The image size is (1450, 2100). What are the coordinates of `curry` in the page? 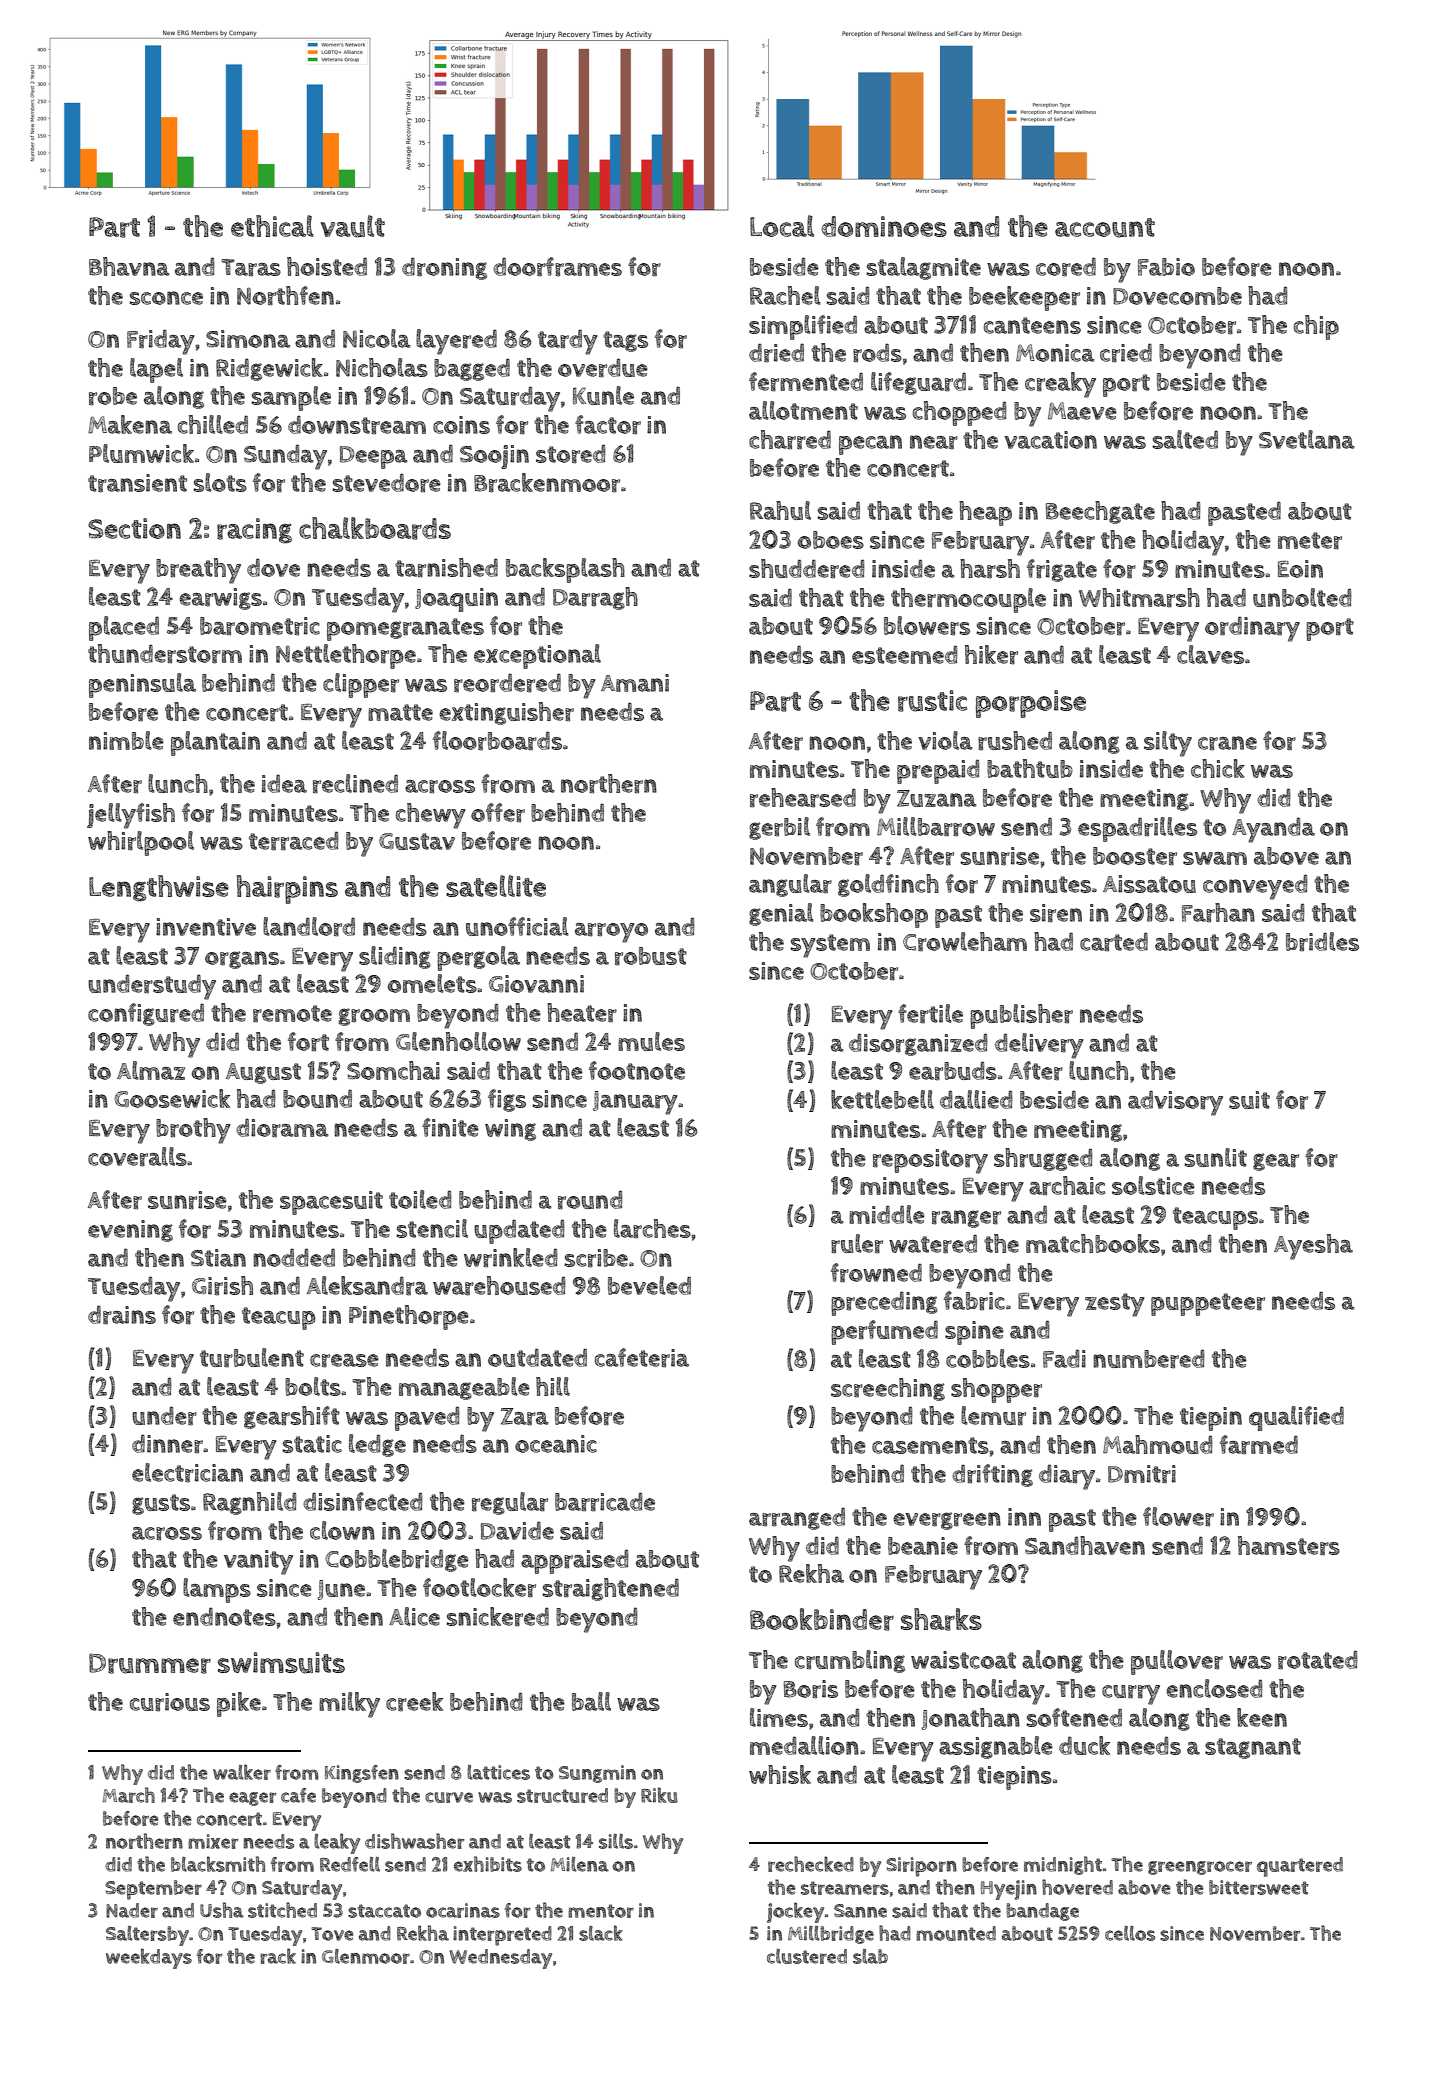 It's located at (1131, 1695).
